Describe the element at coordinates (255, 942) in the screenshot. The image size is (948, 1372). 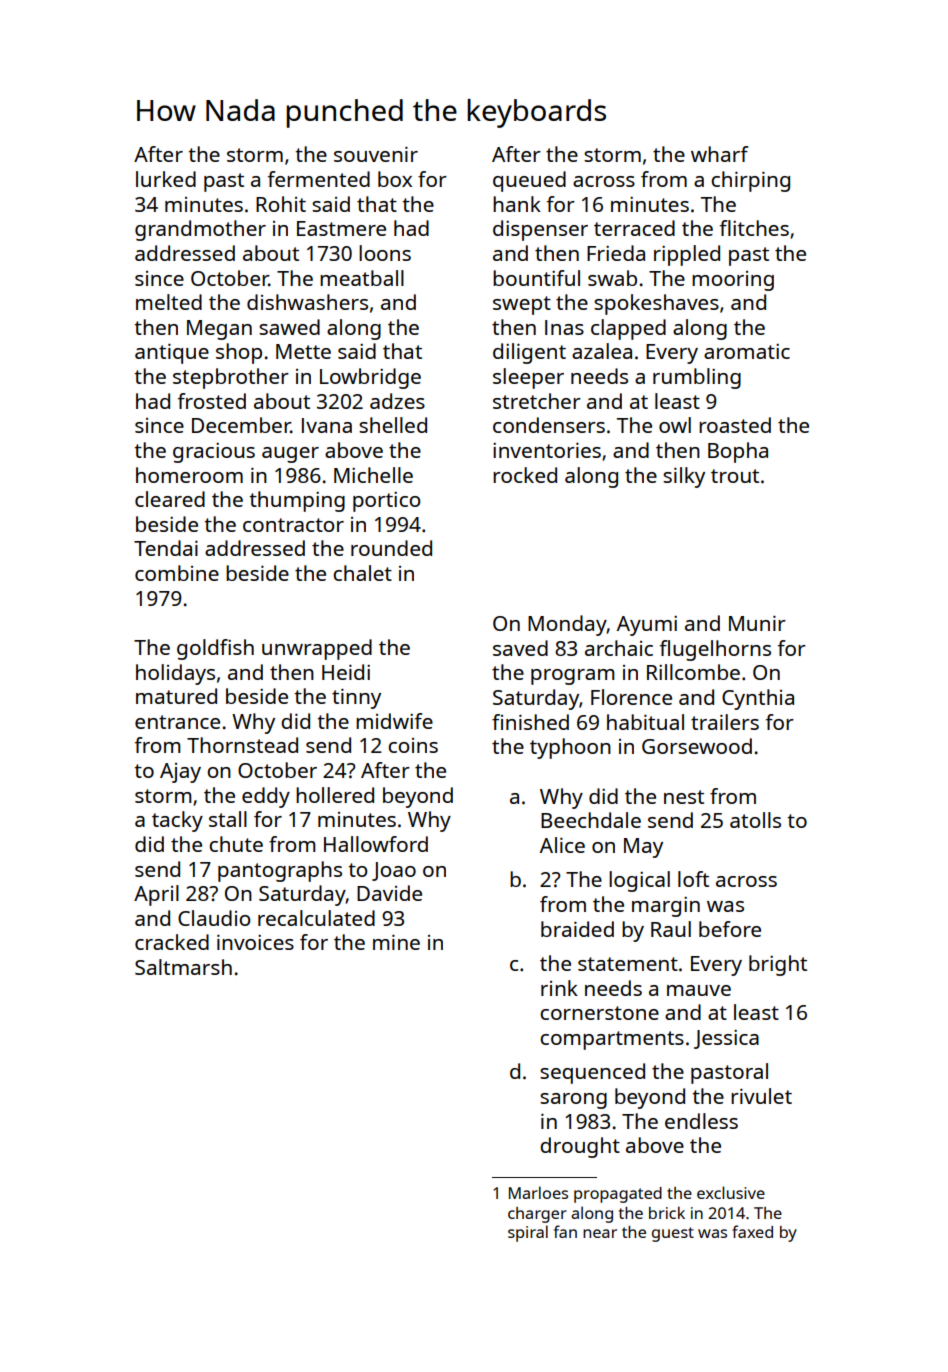
I see `invoices` at that location.
